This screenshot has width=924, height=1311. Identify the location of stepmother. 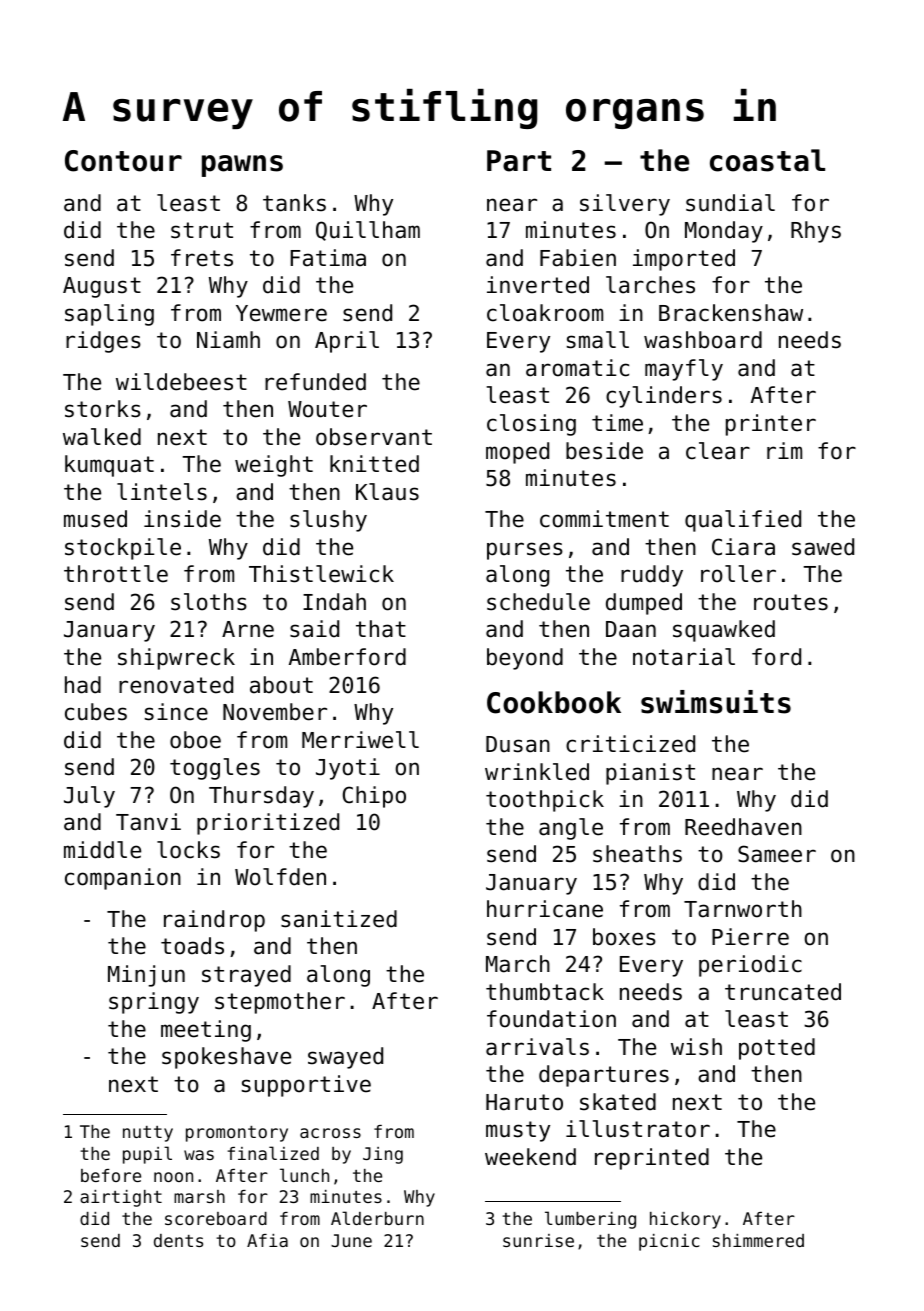
(280, 1003).
